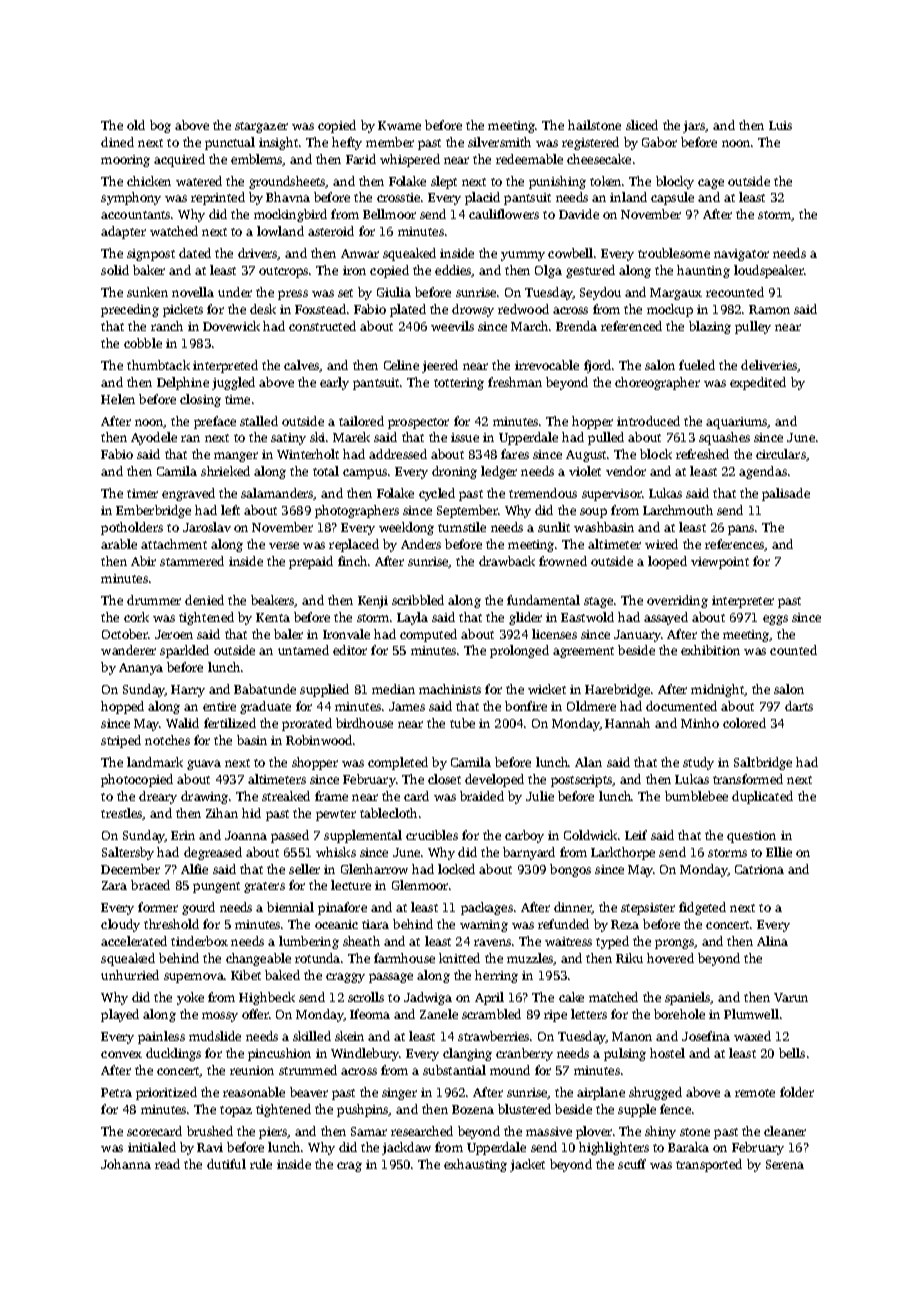  What do you see at coordinates (116, 1092) in the image?
I see `Petra` at bounding box center [116, 1092].
